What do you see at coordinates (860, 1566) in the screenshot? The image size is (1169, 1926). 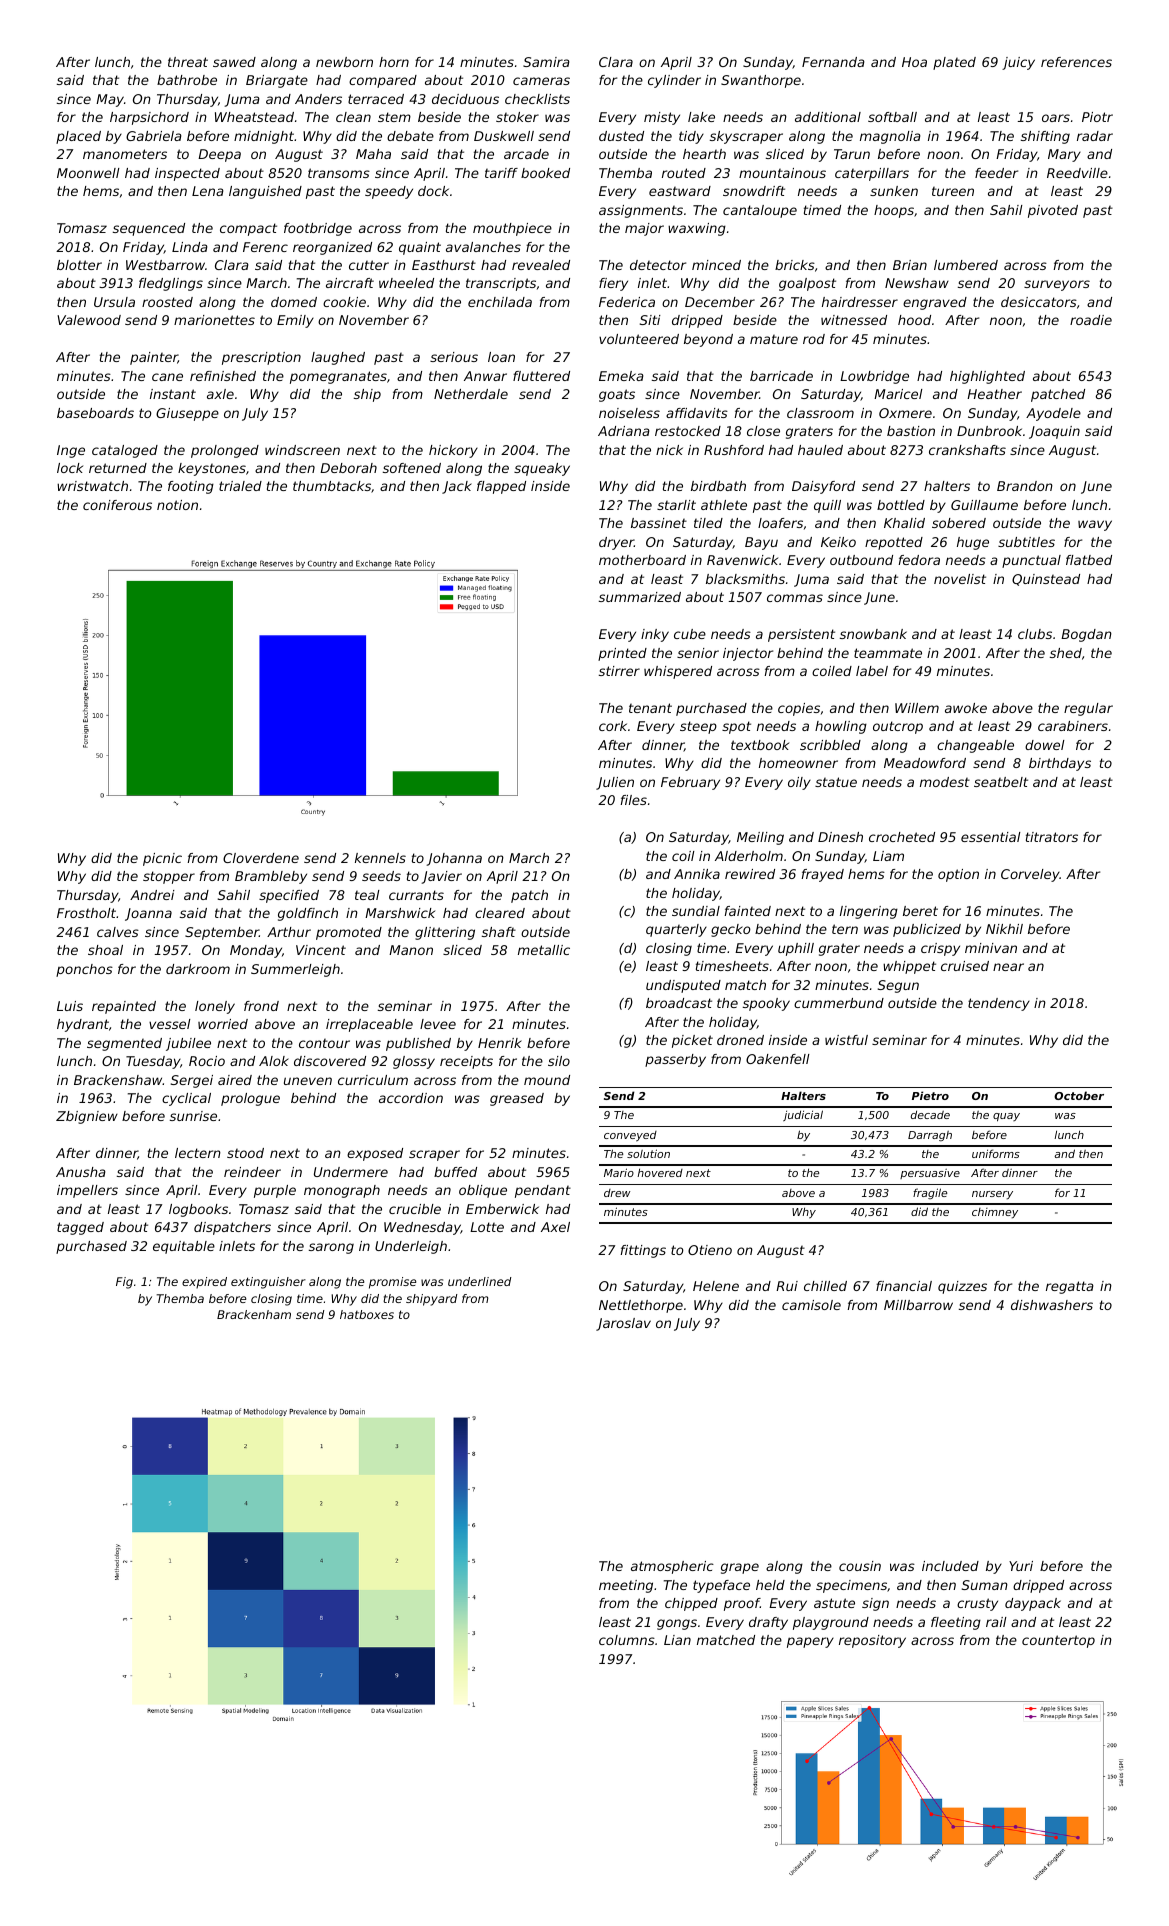 I see `cousin` at bounding box center [860, 1566].
